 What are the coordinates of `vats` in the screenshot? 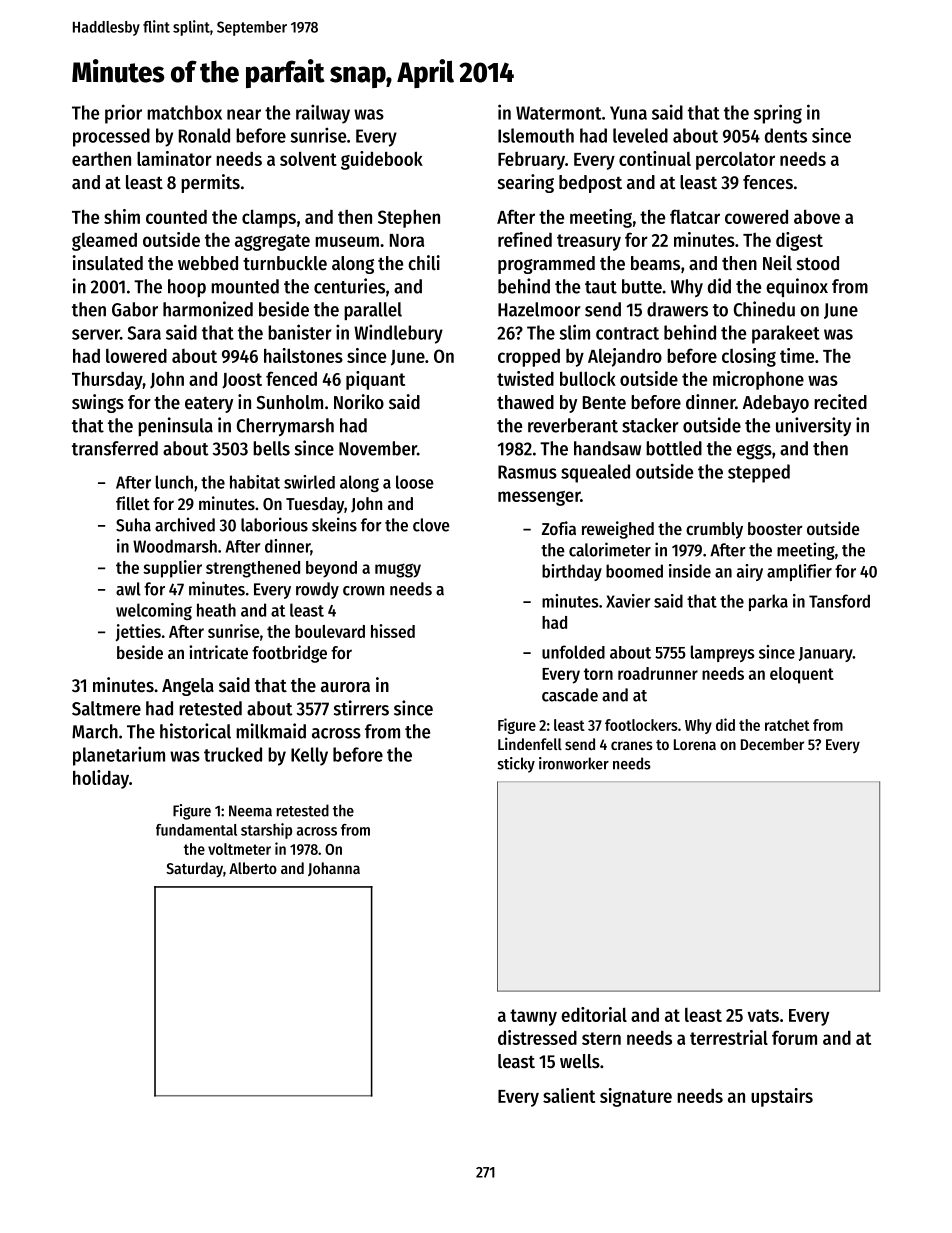 It's located at (763, 1015).
